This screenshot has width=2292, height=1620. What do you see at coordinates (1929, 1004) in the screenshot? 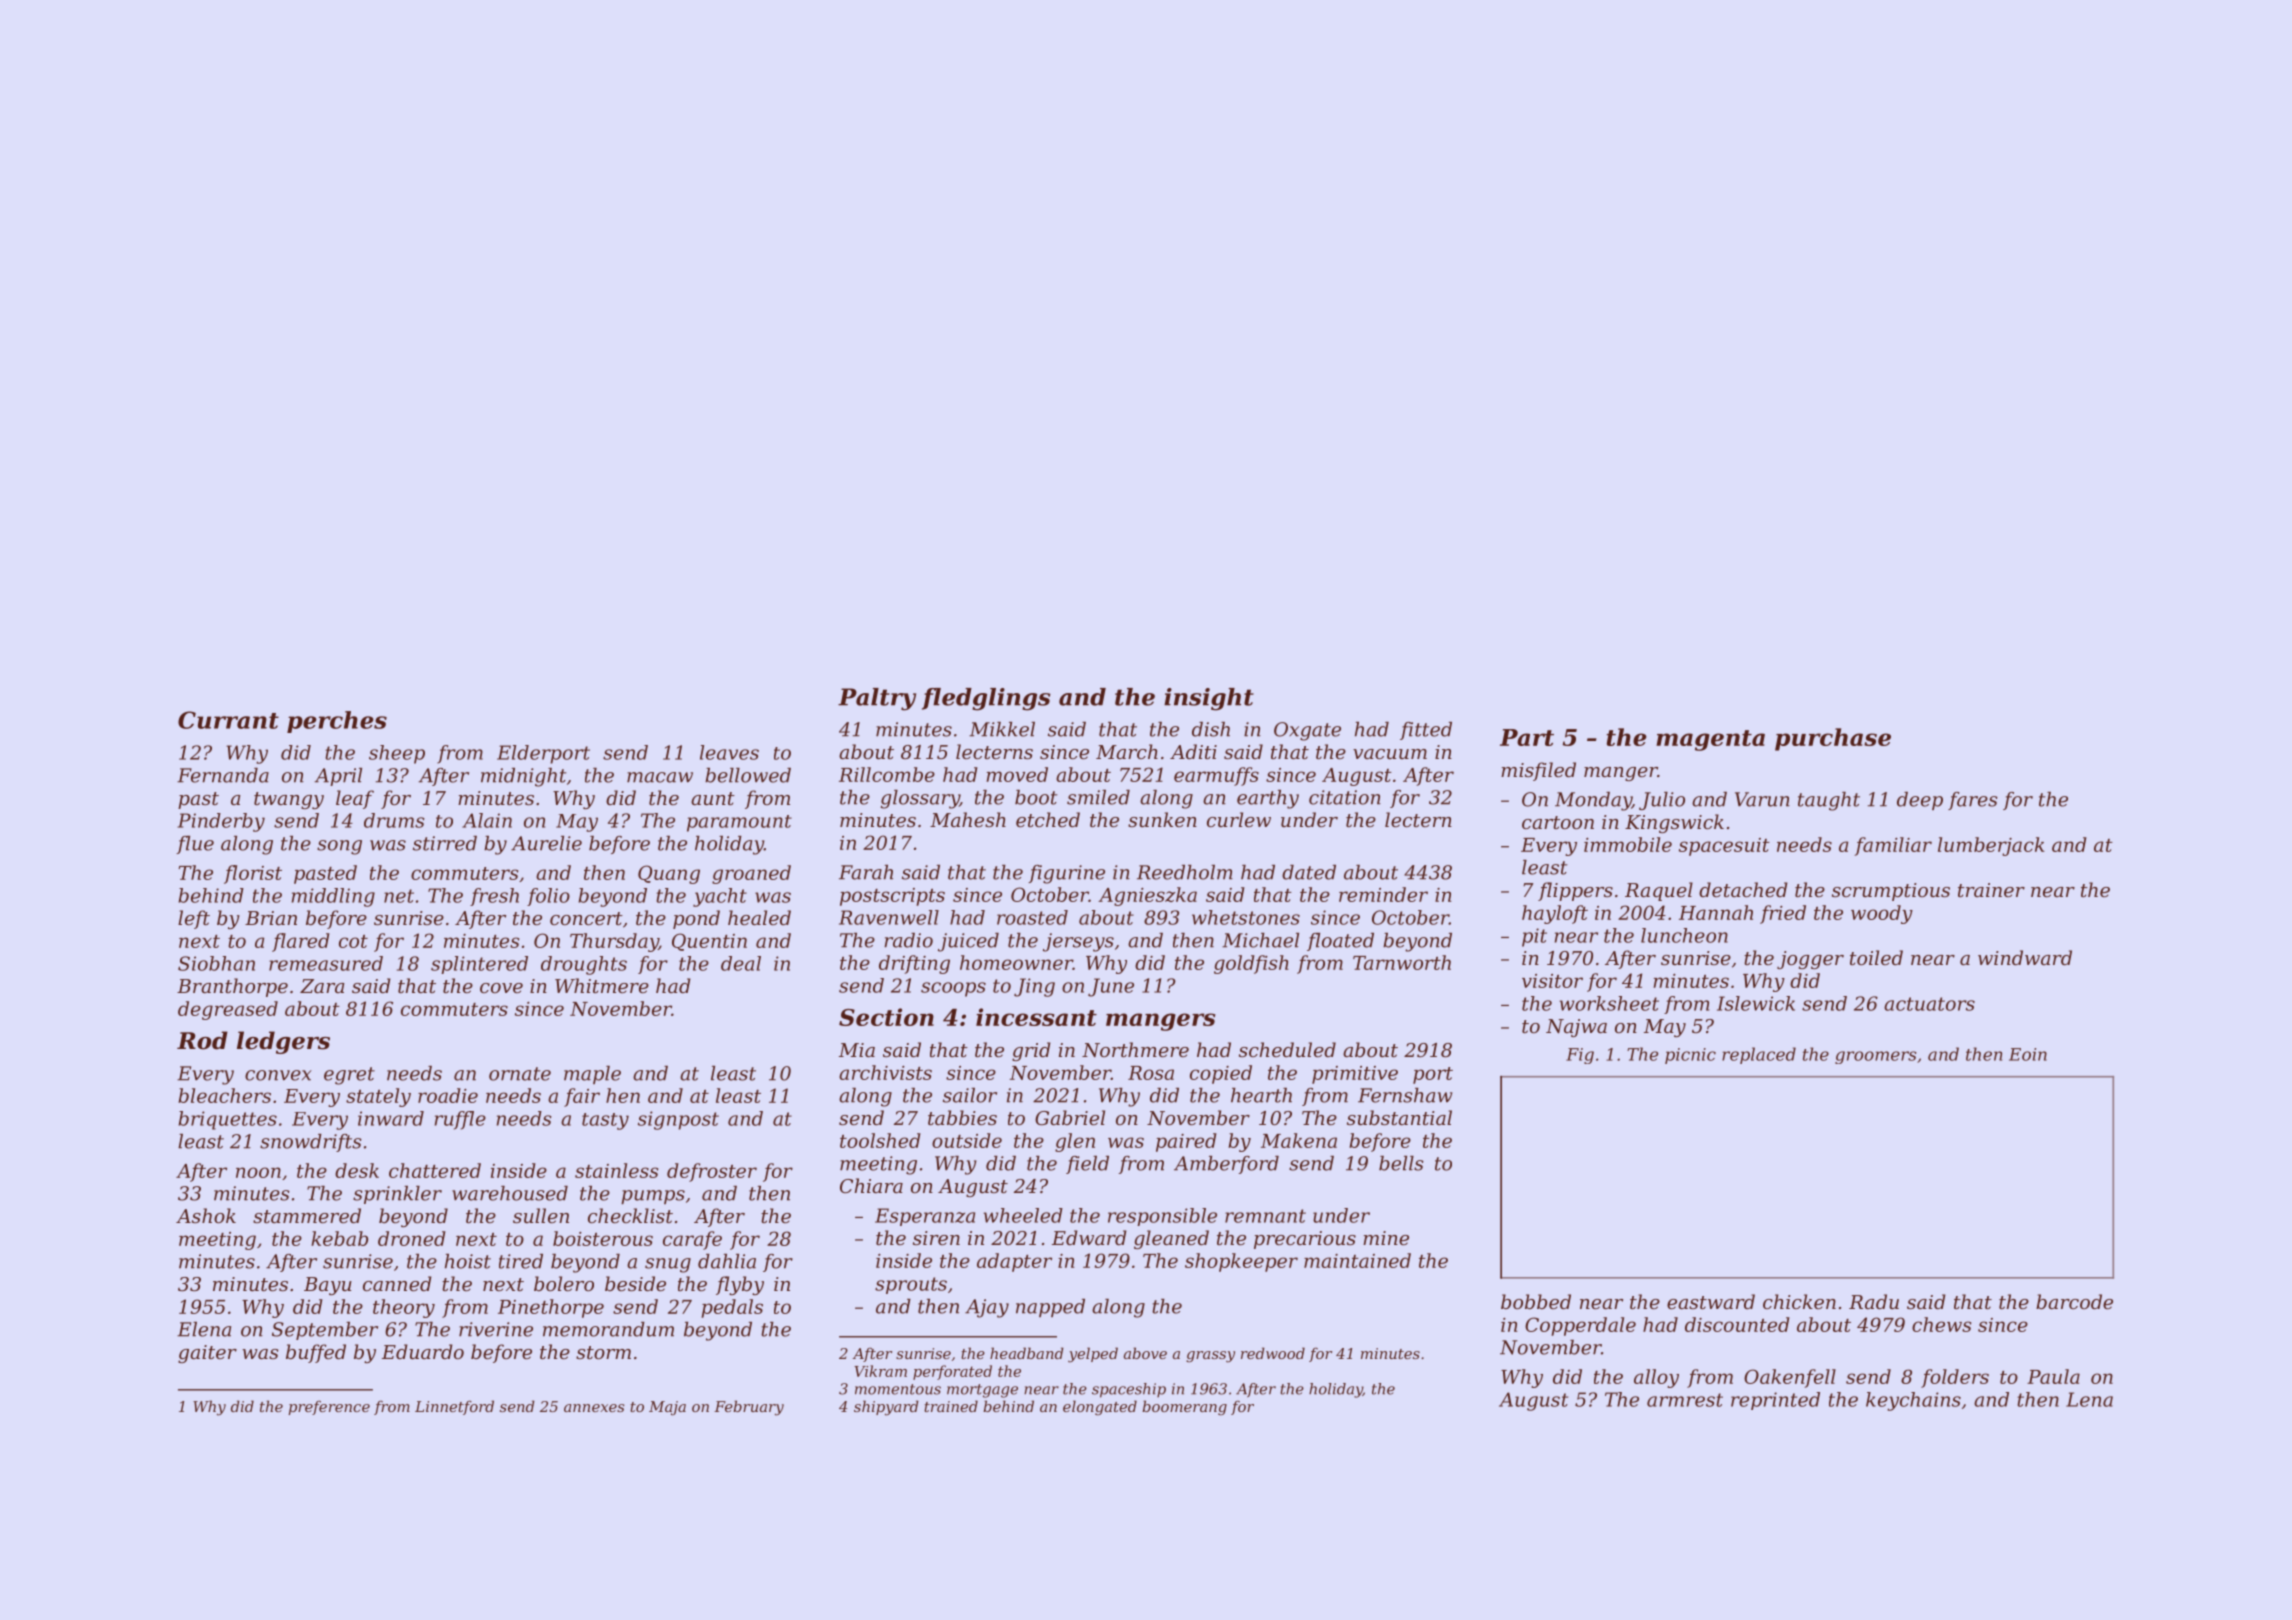
I see `actuators` at bounding box center [1929, 1004].
